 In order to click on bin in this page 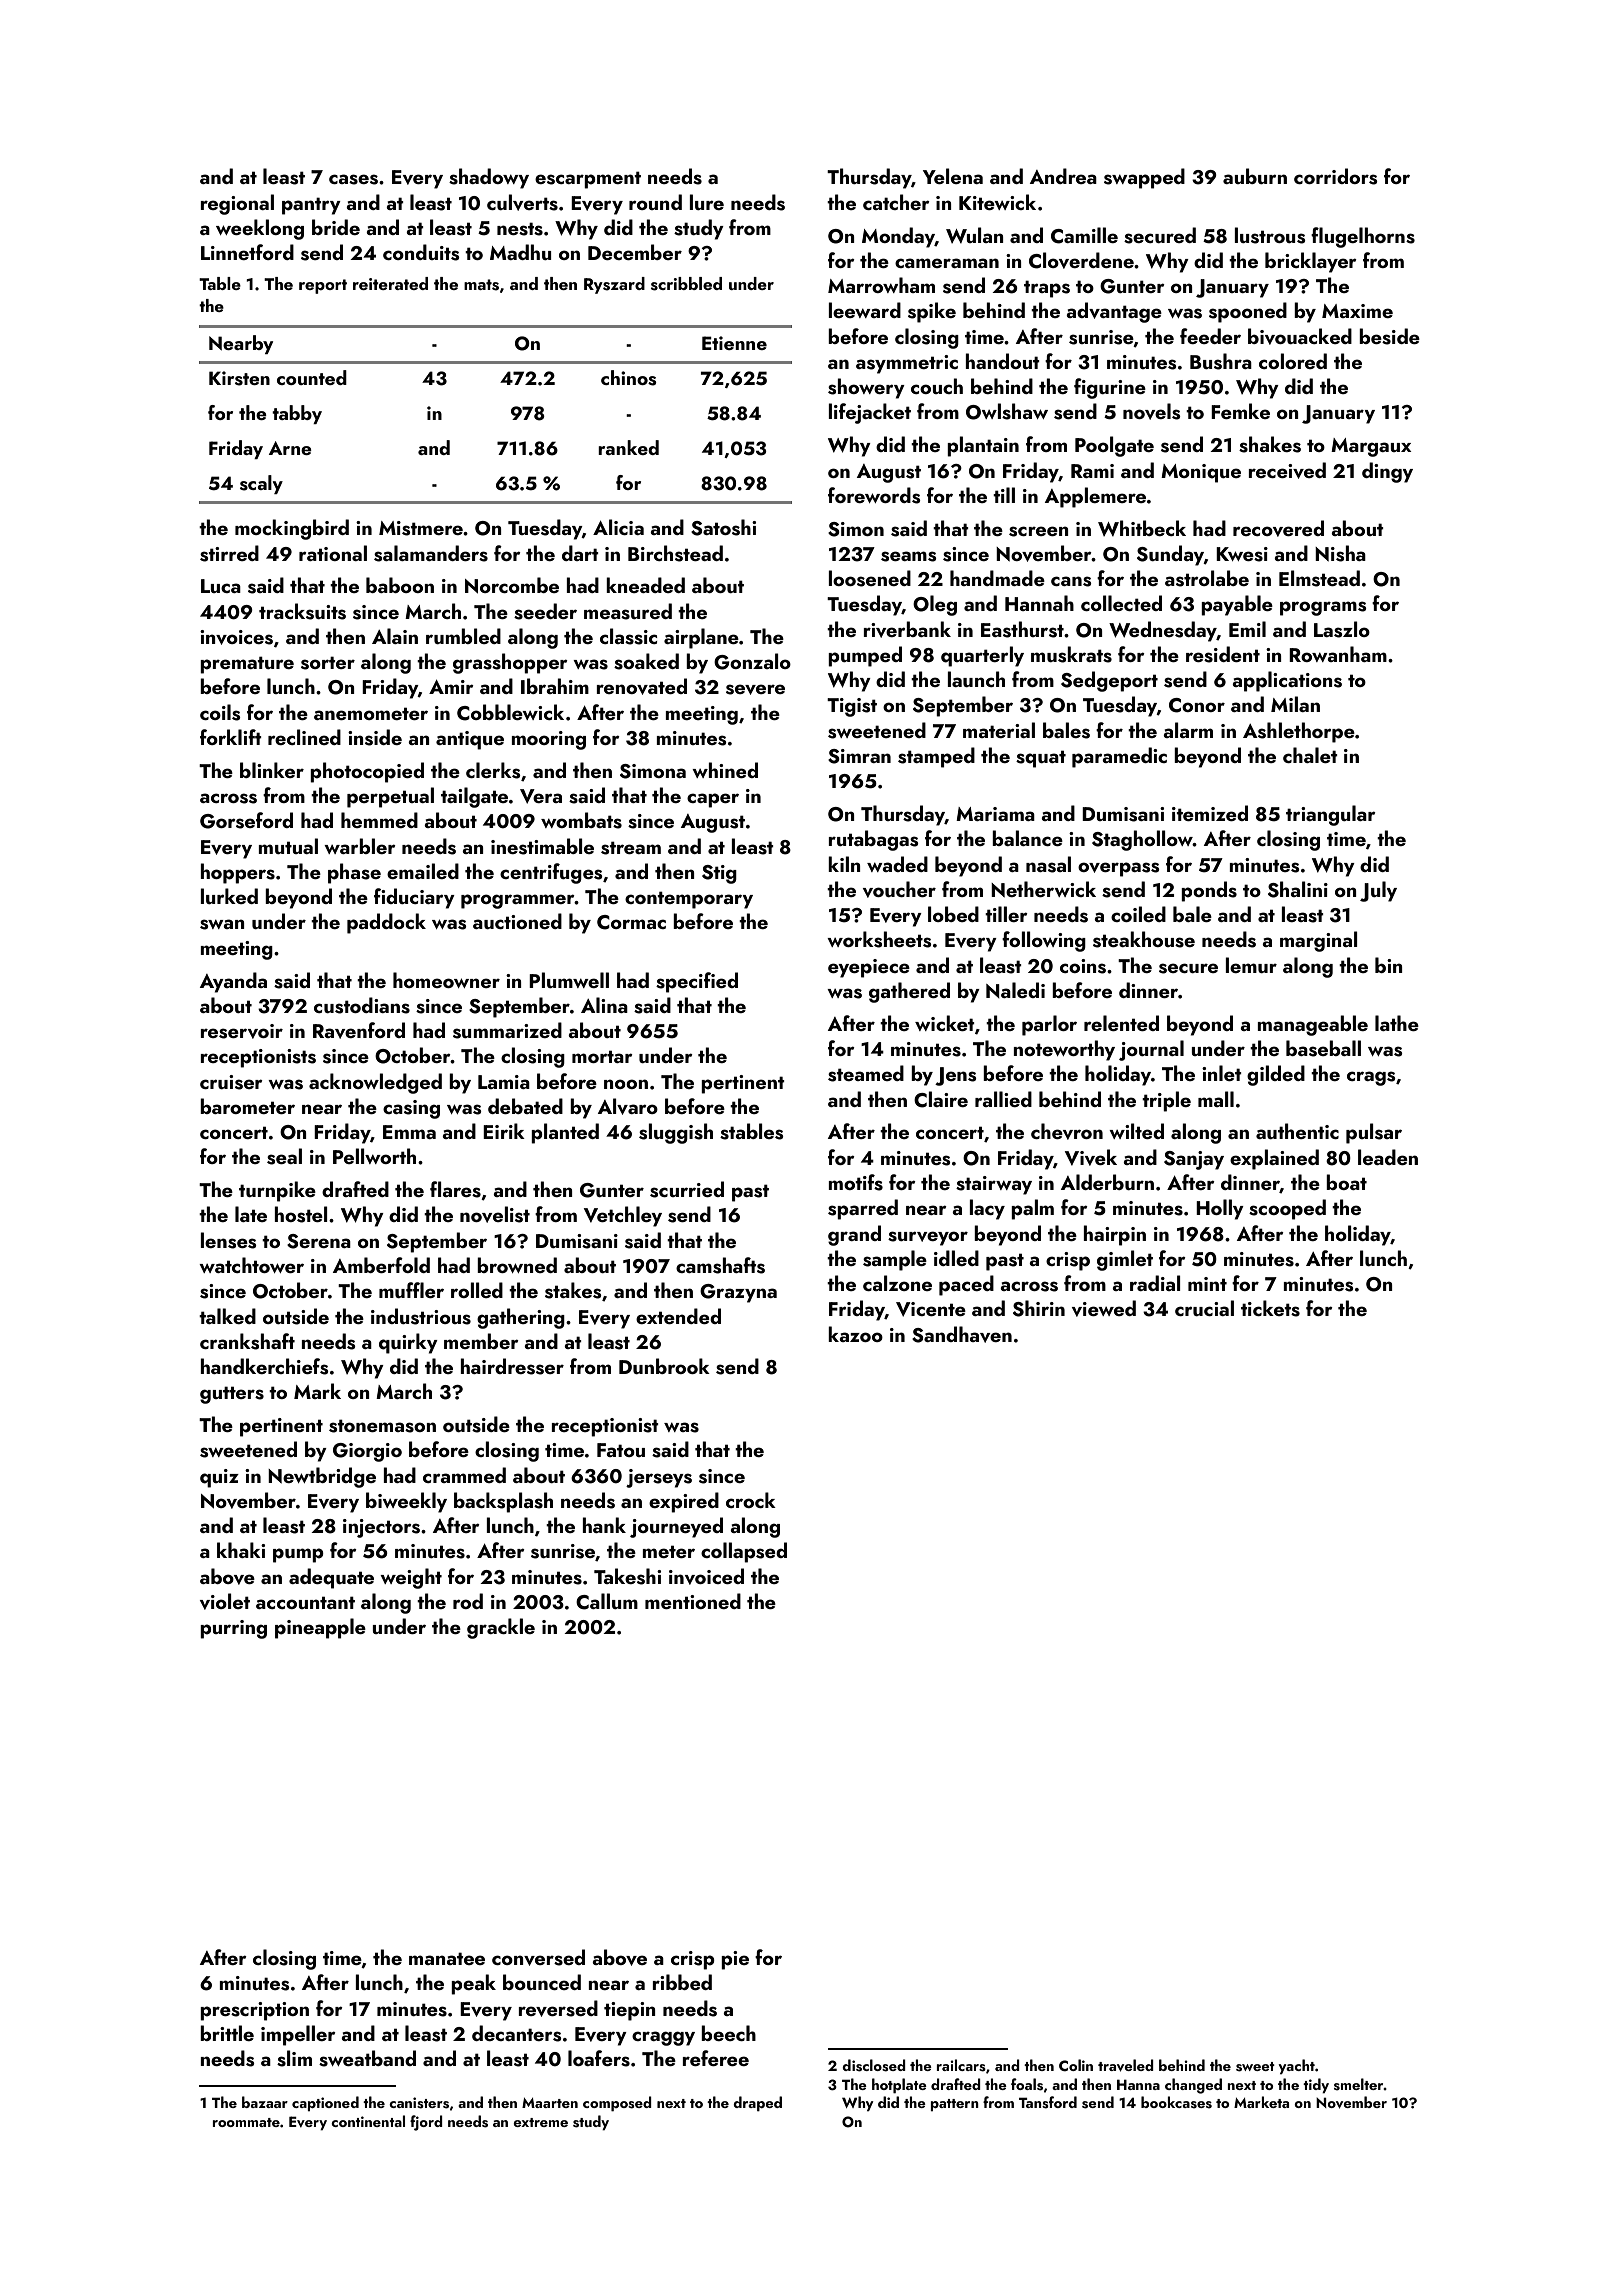, I will do `click(1389, 965)`.
